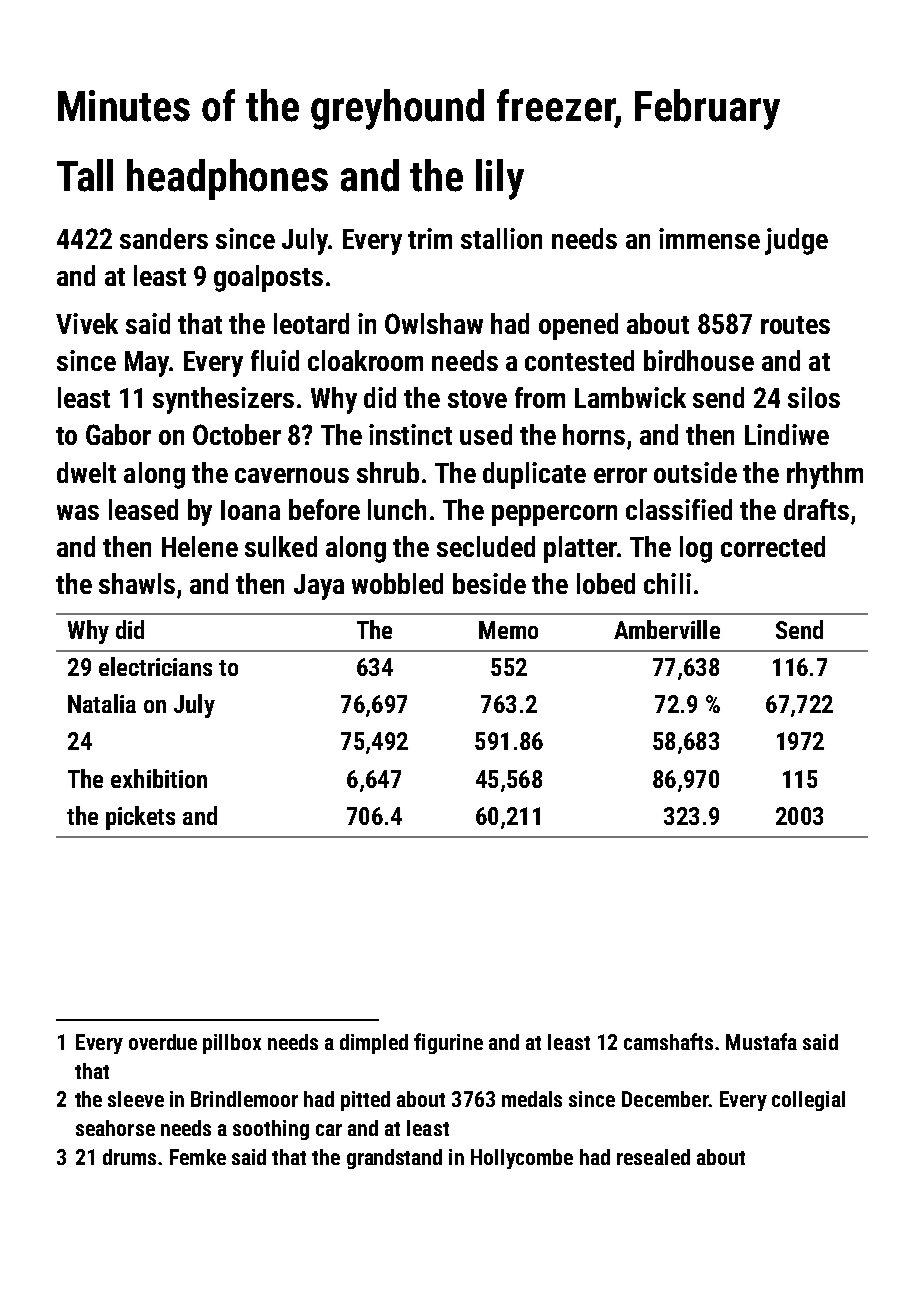  Describe the element at coordinates (668, 1041) in the image. I see `camshafts` at that location.
